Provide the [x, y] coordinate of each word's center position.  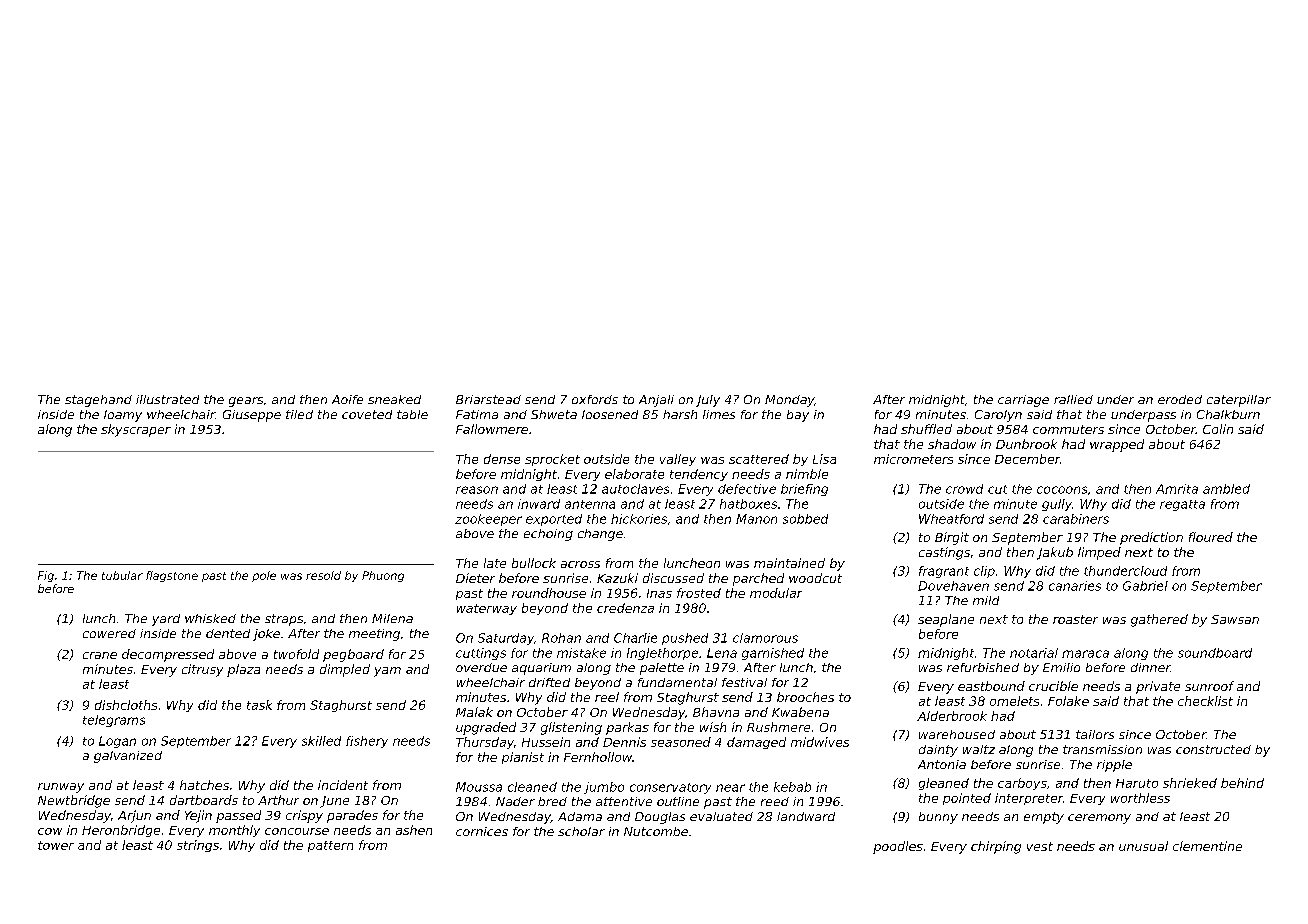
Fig [46, 576]
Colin [1218, 429]
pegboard [353, 655]
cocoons [1062, 490]
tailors [1095, 734]
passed [238, 816]
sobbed [805, 519]
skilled [321, 741]
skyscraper [136, 430]
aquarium [541, 669]
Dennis [624, 742]
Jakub [1055, 553]
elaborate [634, 474]
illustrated [167, 399]
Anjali [656, 401]
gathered [1159, 620]
